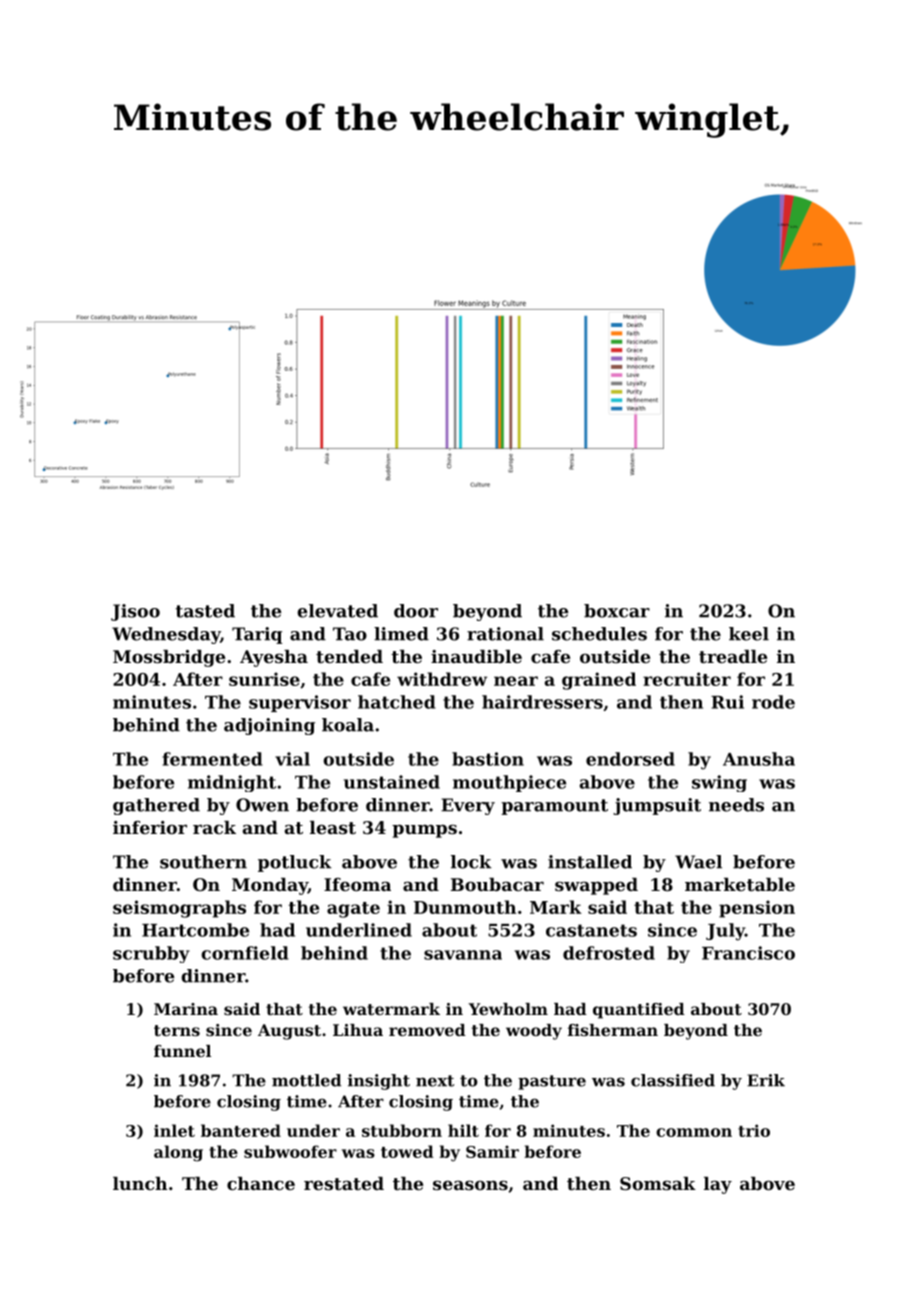 Image resolution: width=908 pixels, height=1316 pixels. What do you see at coordinates (759, 759) in the screenshot?
I see `Anusha` at bounding box center [759, 759].
